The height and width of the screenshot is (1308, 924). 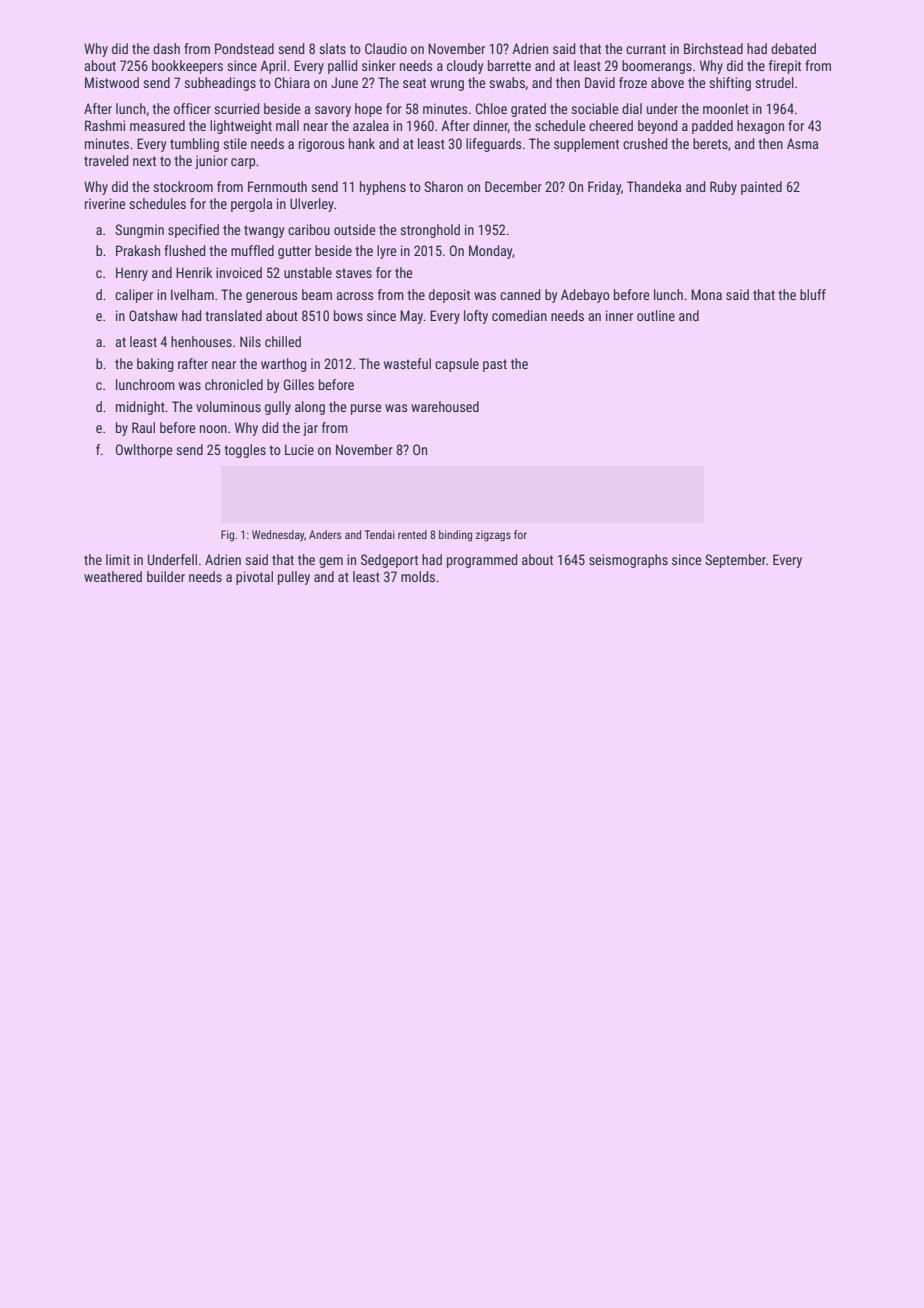 I want to click on Henry, so click(x=132, y=274).
